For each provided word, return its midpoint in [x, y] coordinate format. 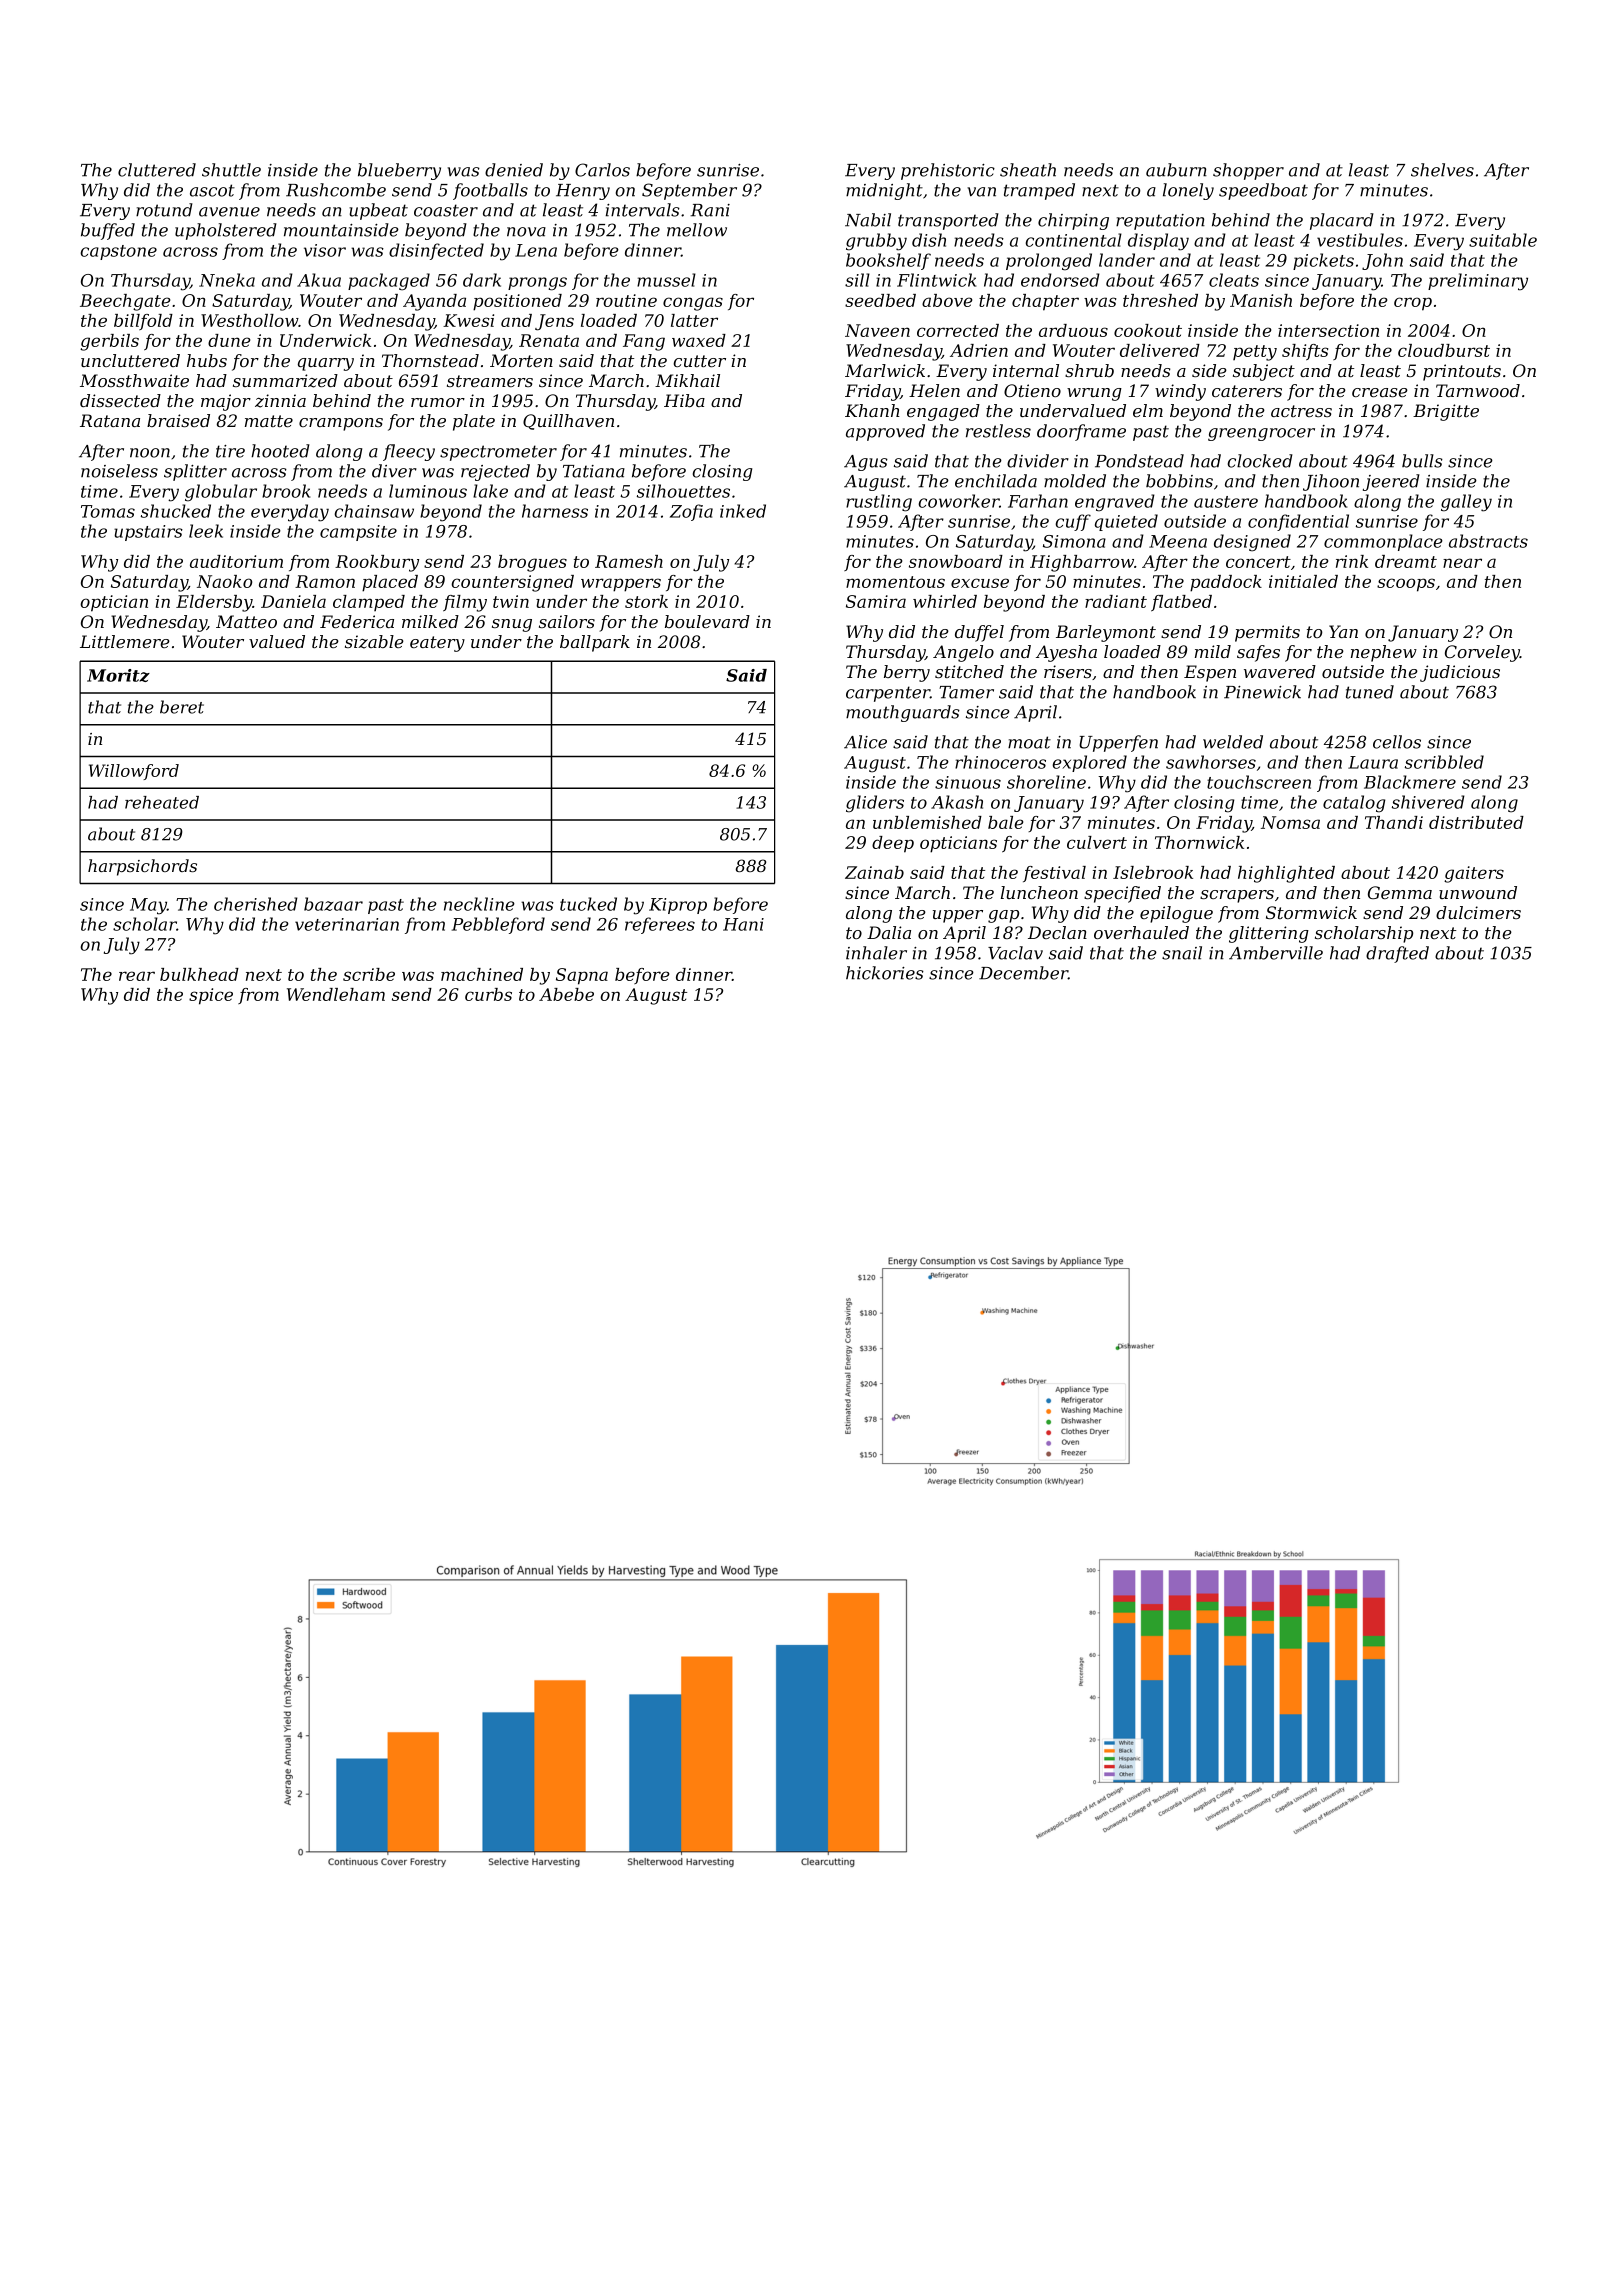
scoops [1406, 585]
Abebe [566, 994]
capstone [118, 252]
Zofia [691, 512]
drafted [1397, 954]
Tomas [108, 511]
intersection [1328, 330]
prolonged [1049, 262]
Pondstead [1139, 461]
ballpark [595, 643]
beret [182, 707]
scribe [369, 974]
